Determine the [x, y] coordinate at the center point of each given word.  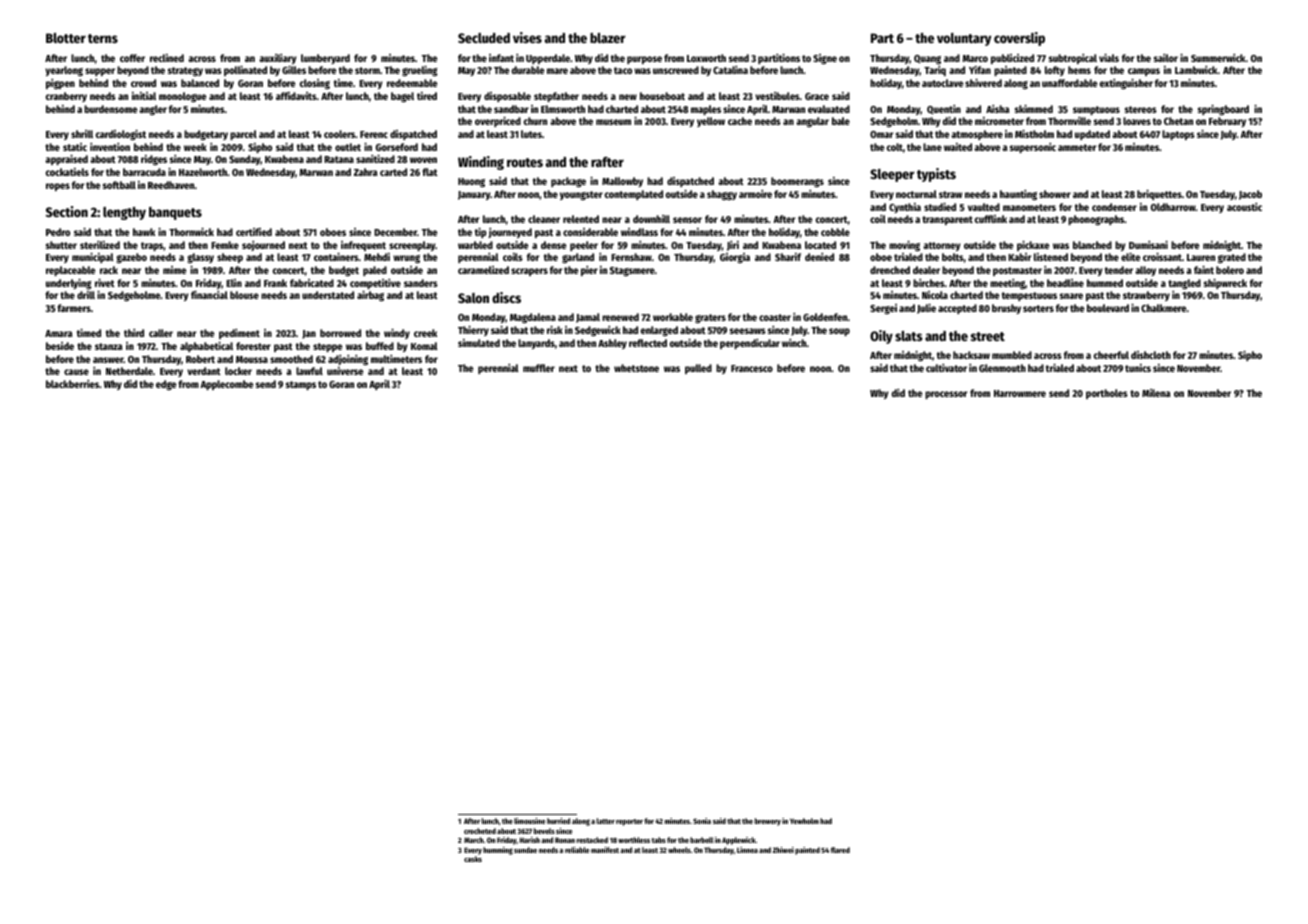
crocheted [480, 831]
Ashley [612, 344]
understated [328, 295]
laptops [1178, 135]
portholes [1107, 394]
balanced [200, 83]
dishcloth [1151, 355]
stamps [301, 385]
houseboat [662, 96]
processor [946, 395]
